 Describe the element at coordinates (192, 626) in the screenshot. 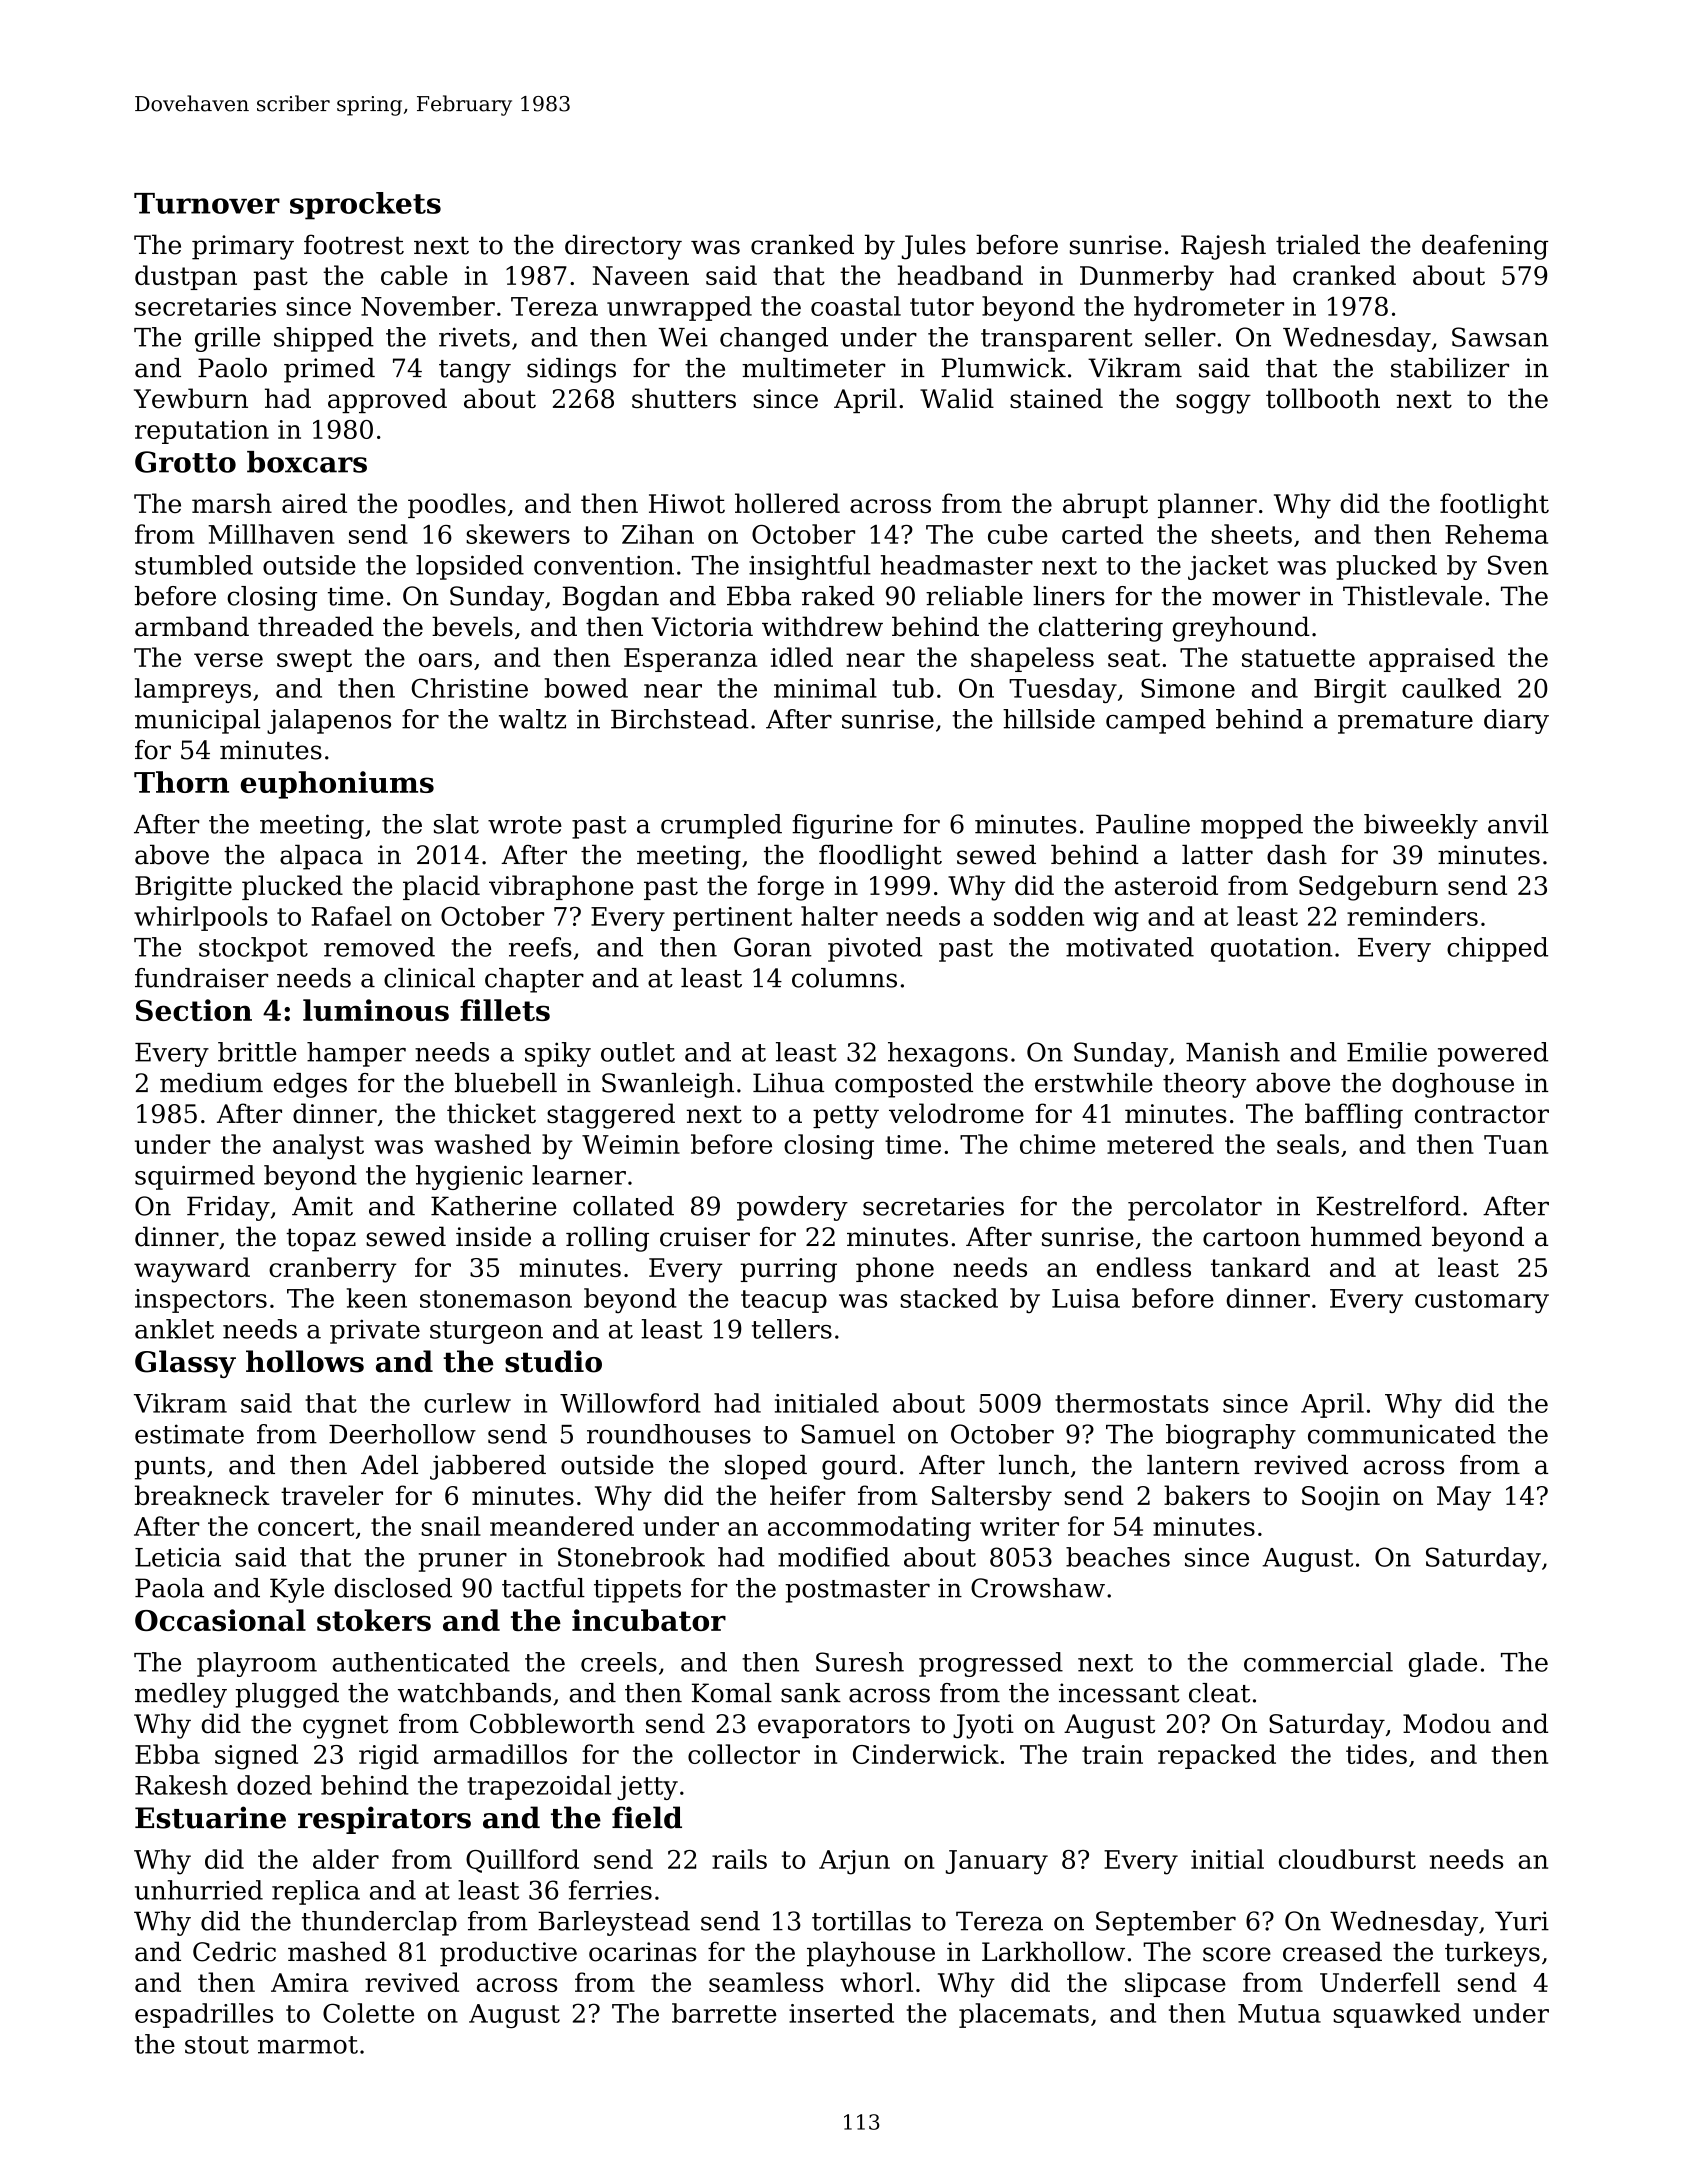

I see `armband` at that location.
